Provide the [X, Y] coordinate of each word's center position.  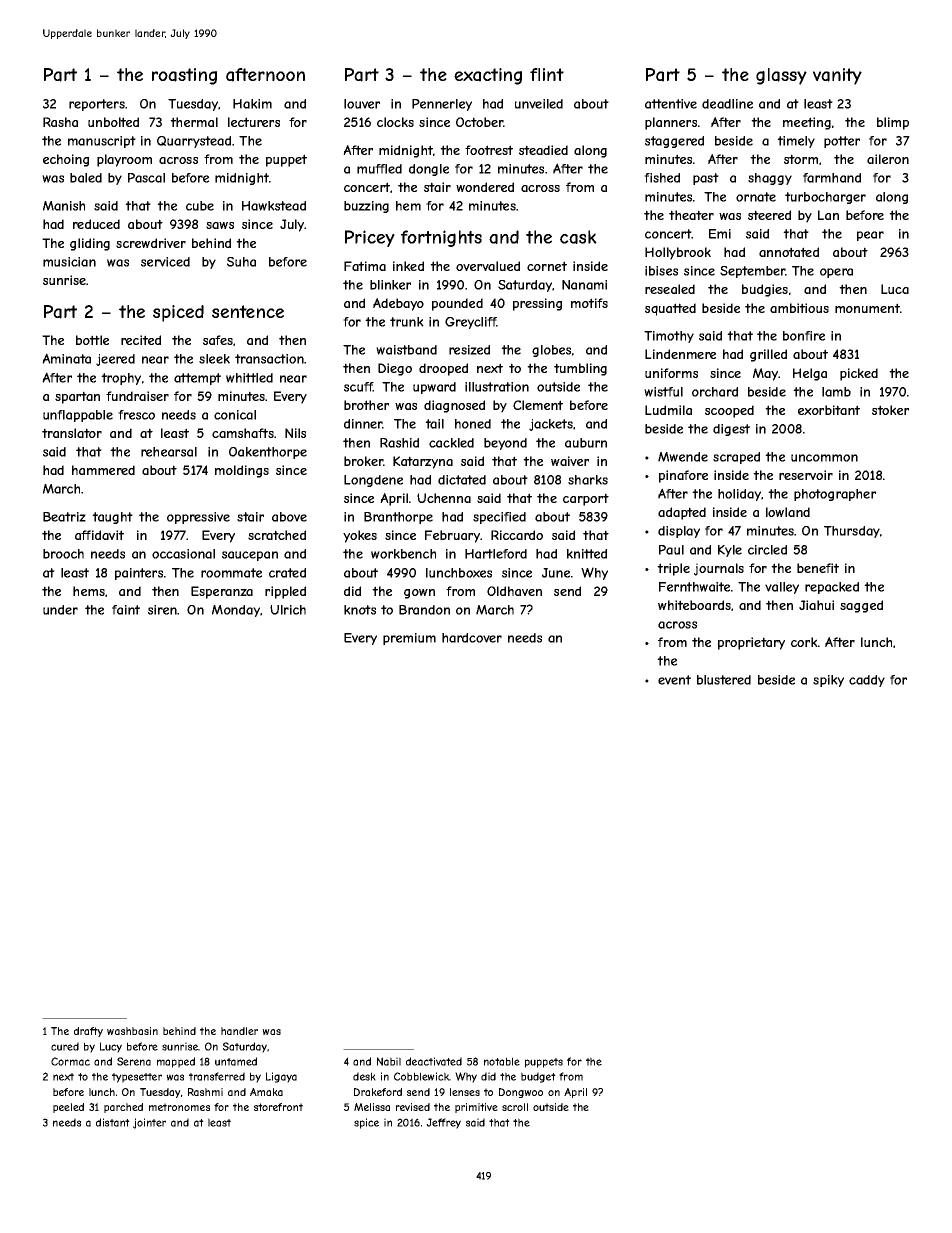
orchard [715, 392]
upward [434, 388]
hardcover [472, 638]
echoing [66, 160]
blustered [724, 680]
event [674, 680]
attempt [197, 379]
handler [239, 1031]
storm [801, 159]
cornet [547, 266]
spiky [828, 681]
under [60, 610]
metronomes [179, 1107]
